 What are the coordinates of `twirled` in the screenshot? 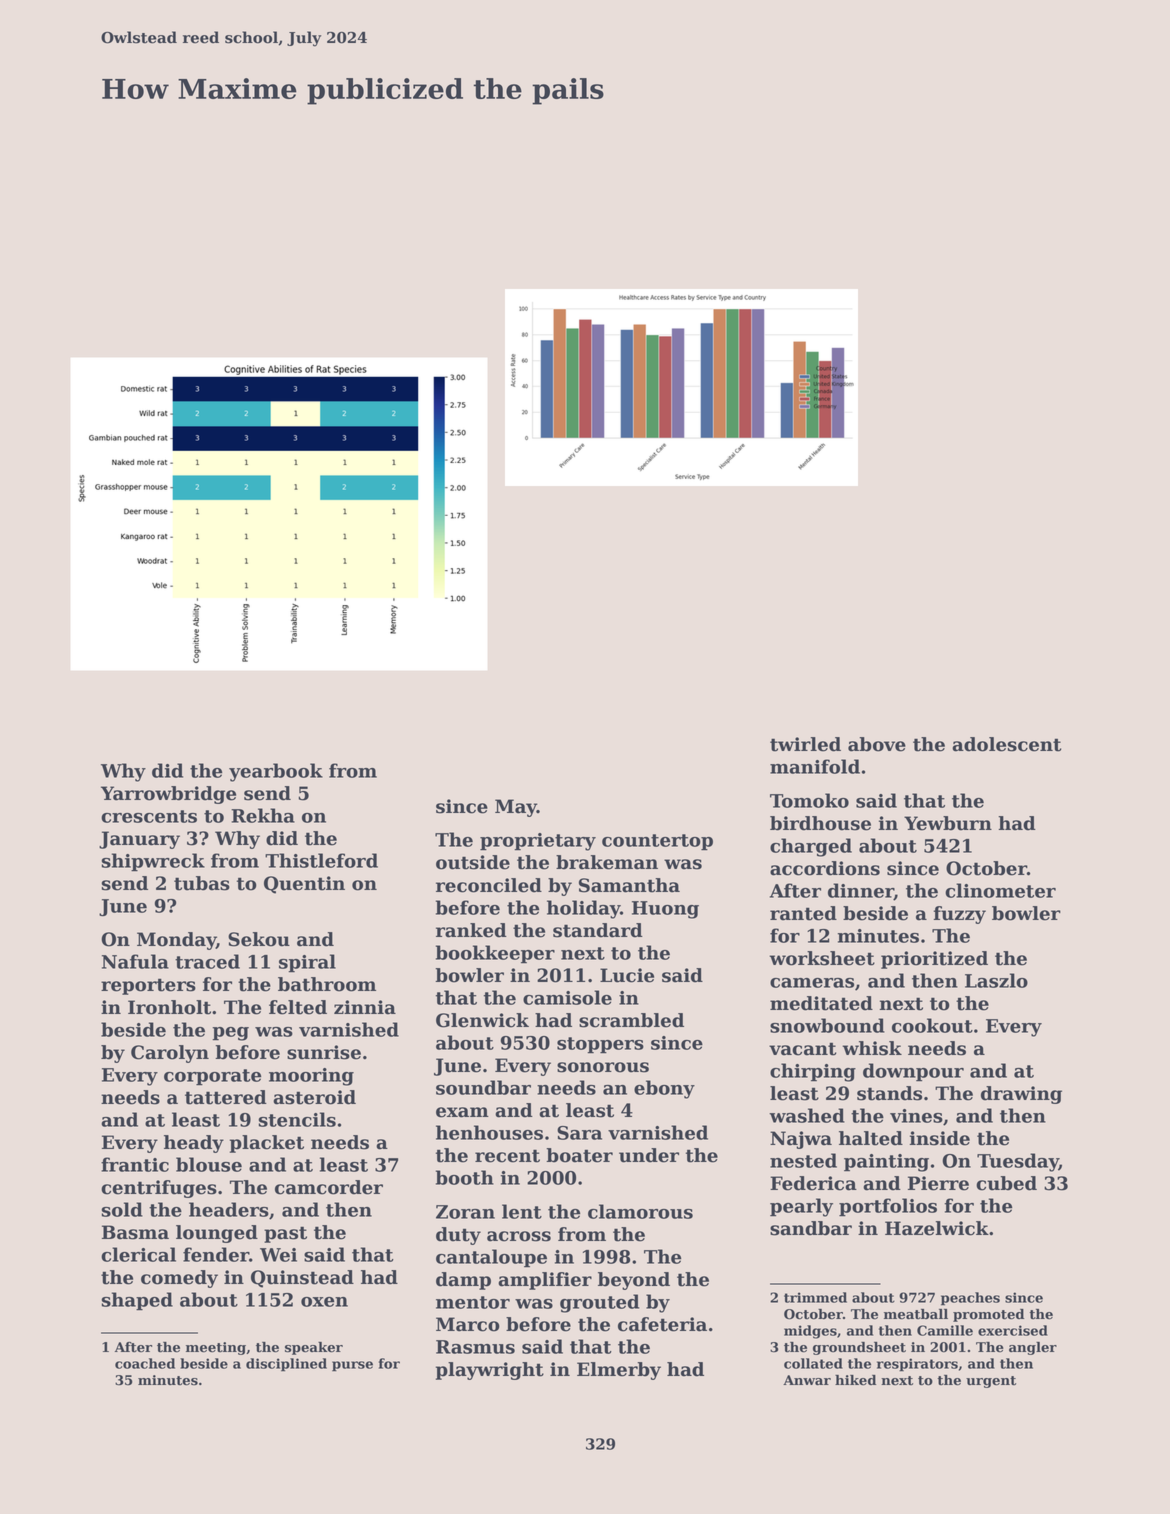 It's located at (805, 744).
